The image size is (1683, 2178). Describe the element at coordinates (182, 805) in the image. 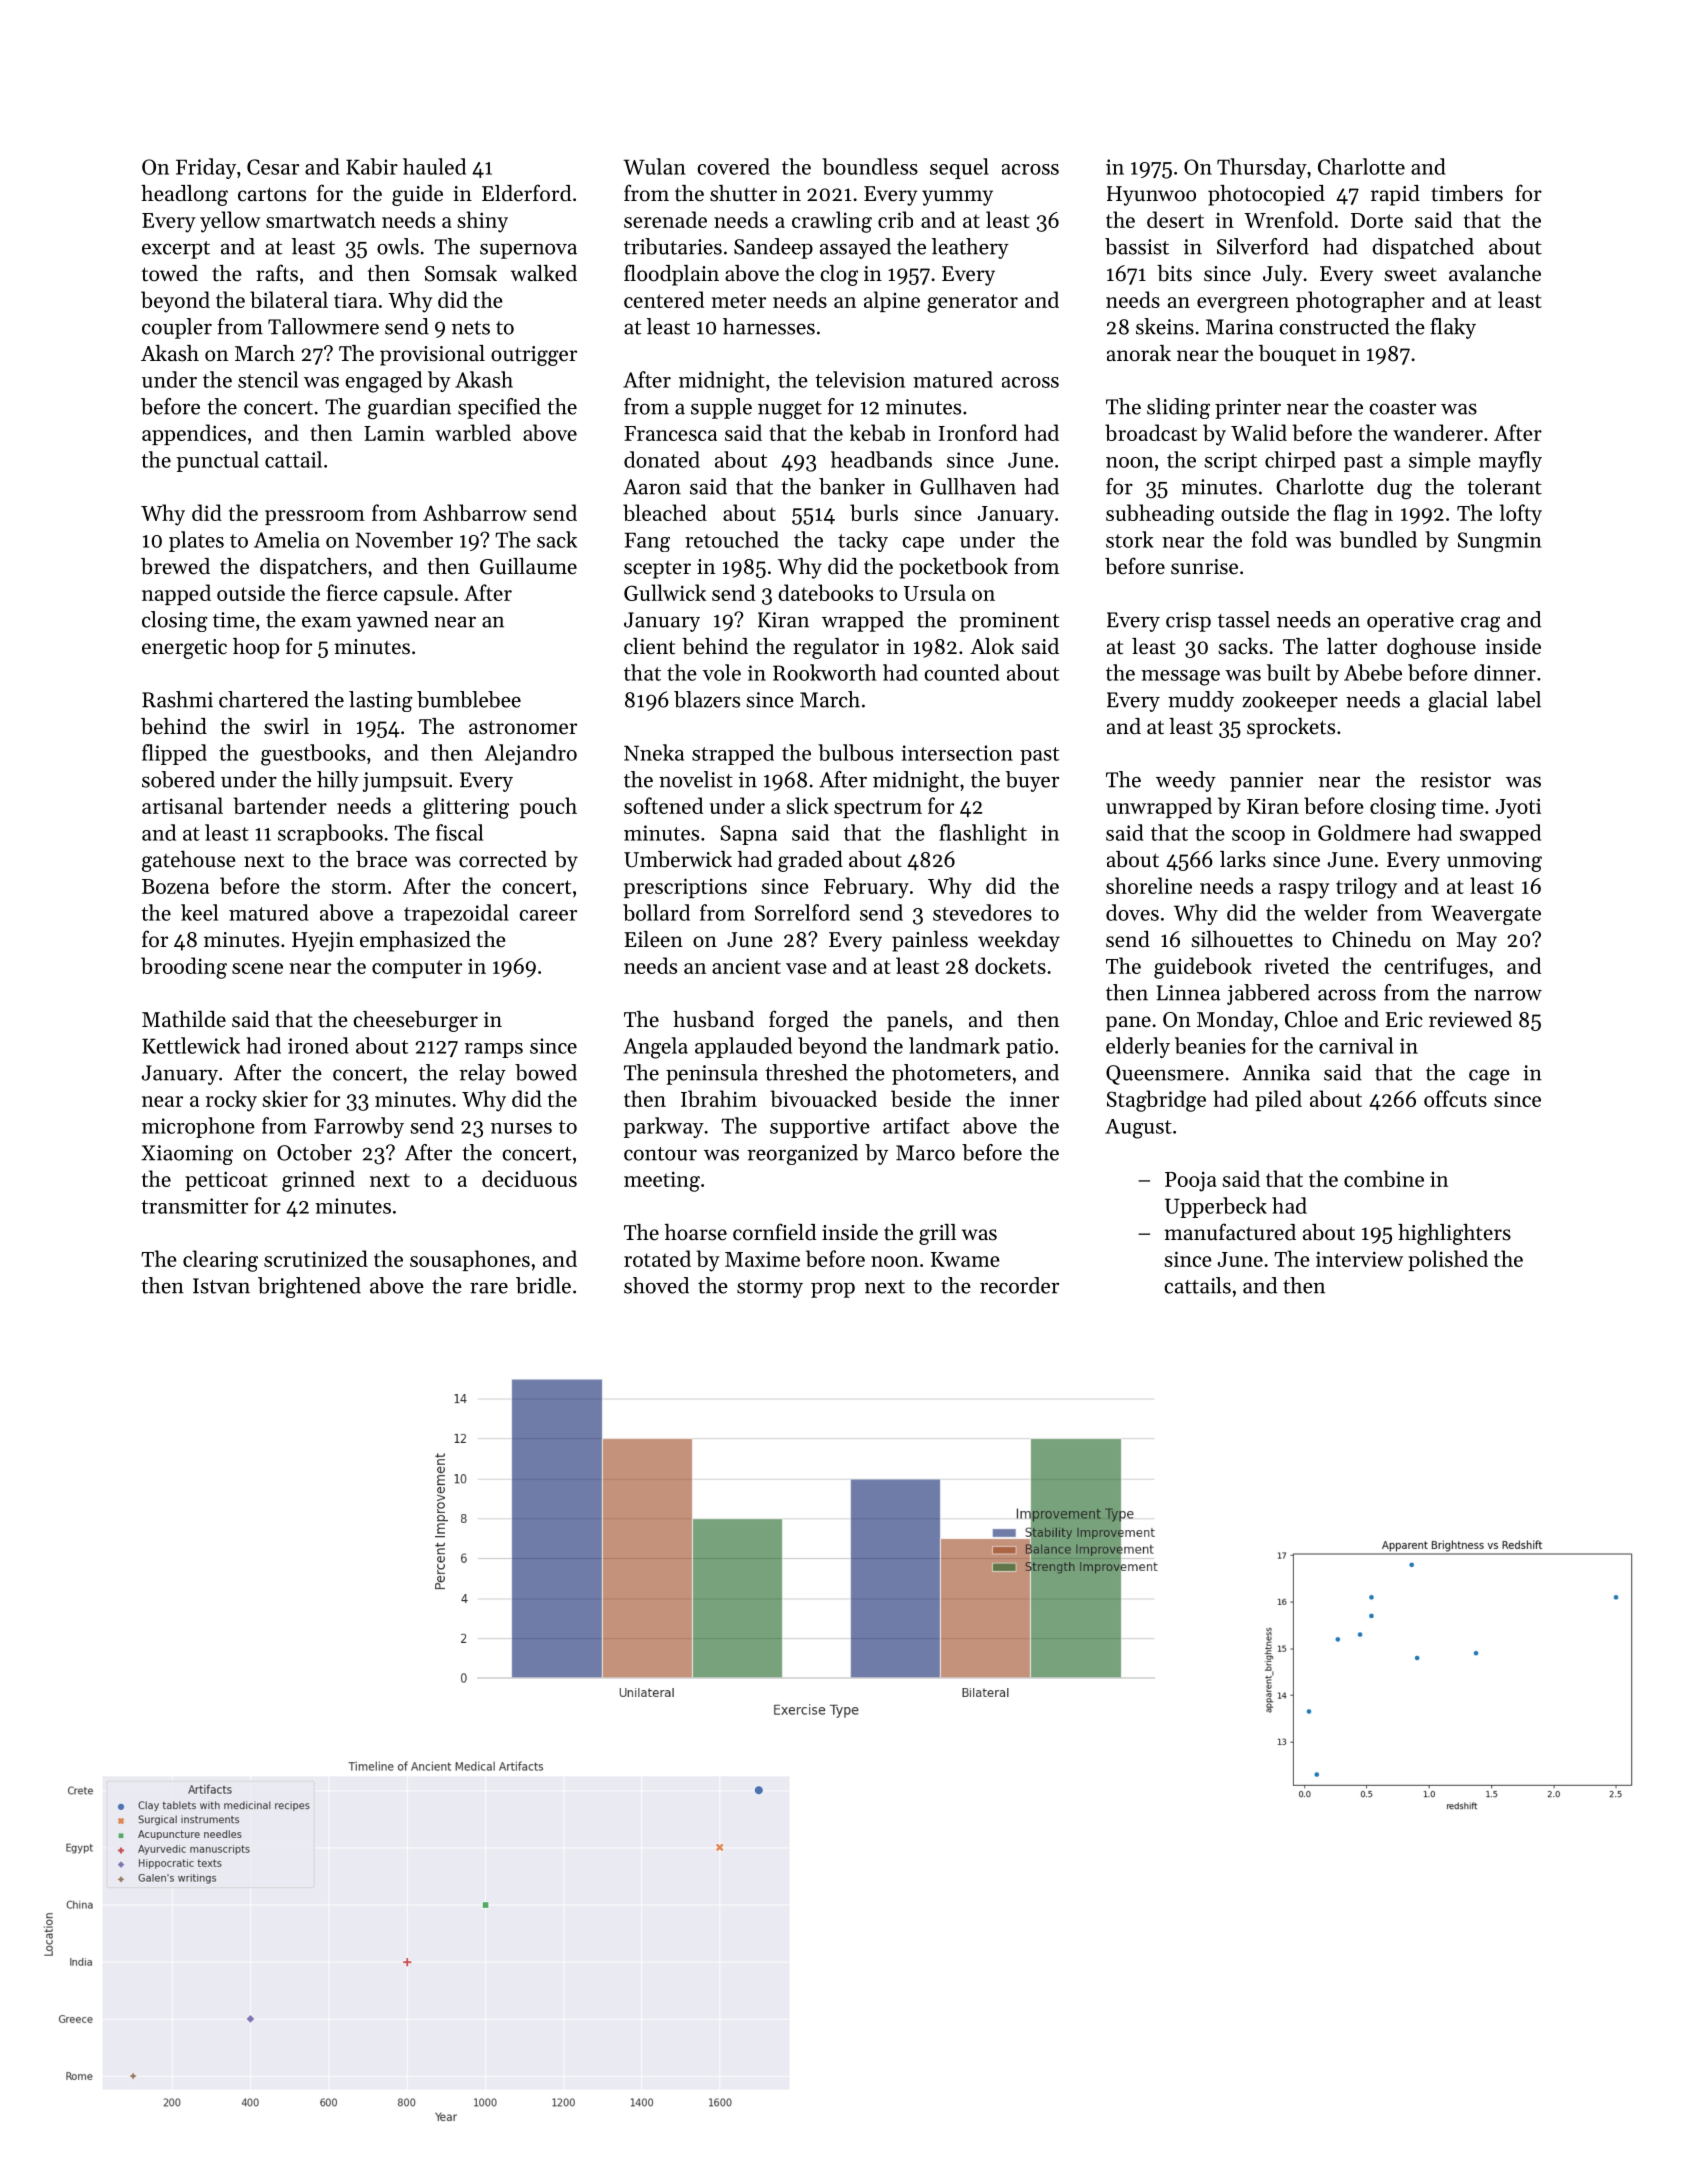

I see `artisanal` at that location.
